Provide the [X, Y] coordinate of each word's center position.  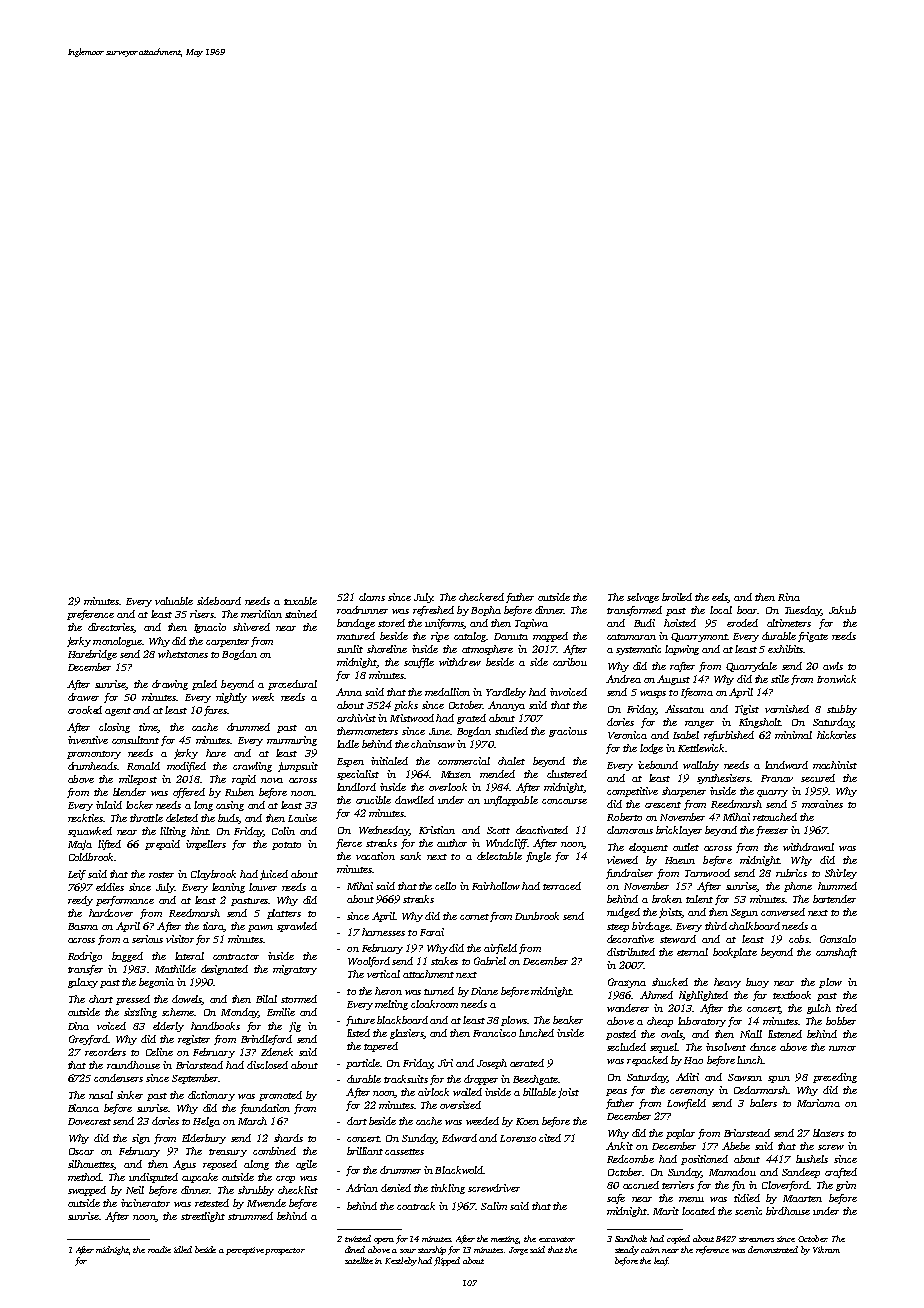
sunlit [350, 649]
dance [763, 1047]
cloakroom [434, 1004]
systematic [638, 650]
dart [357, 1121]
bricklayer [679, 831]
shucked [670, 982]
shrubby [256, 1191]
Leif [77, 875]
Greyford [88, 1040]
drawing [170, 685]
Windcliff [506, 844]
